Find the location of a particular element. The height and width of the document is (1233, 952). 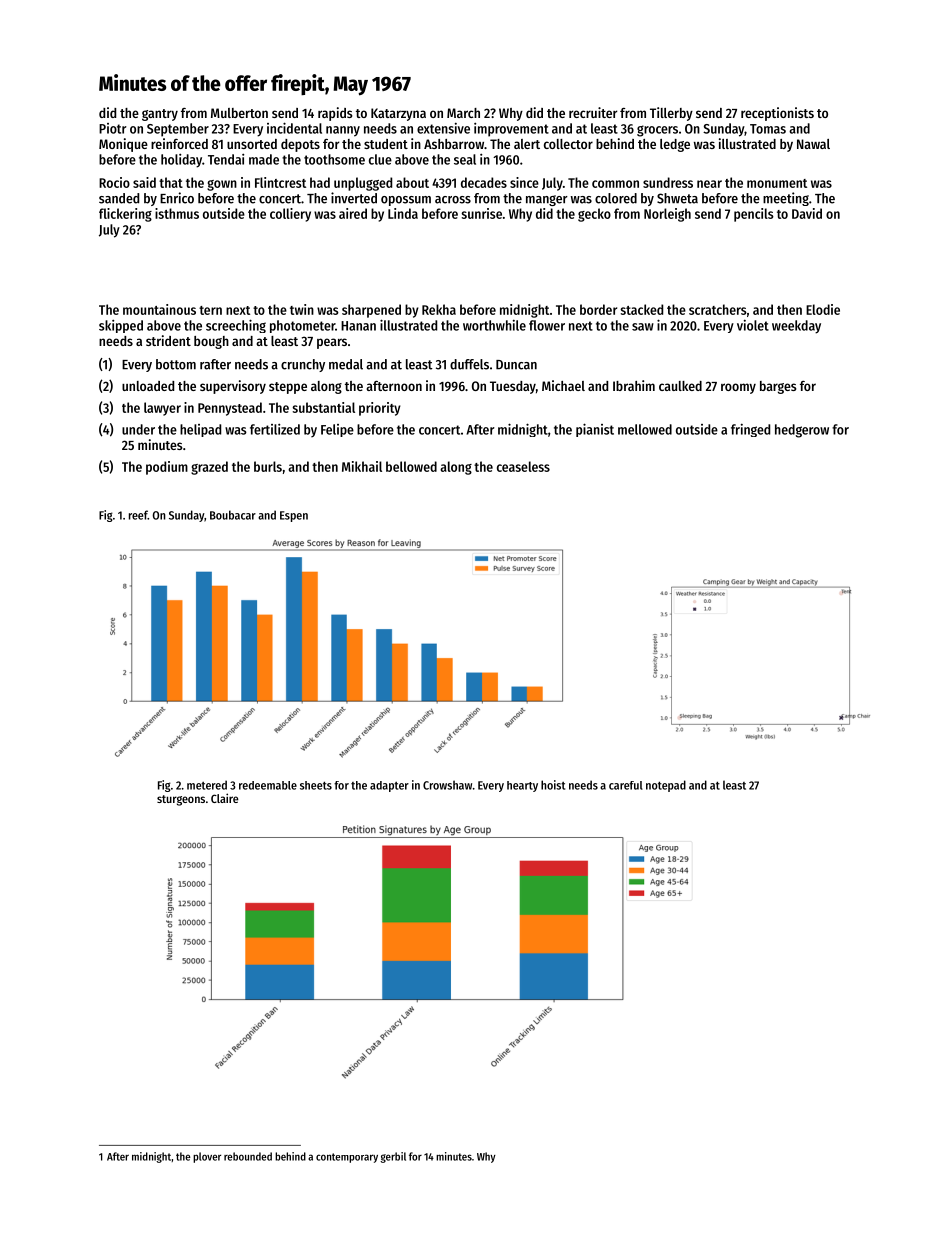

mellowed is located at coordinates (645, 429).
